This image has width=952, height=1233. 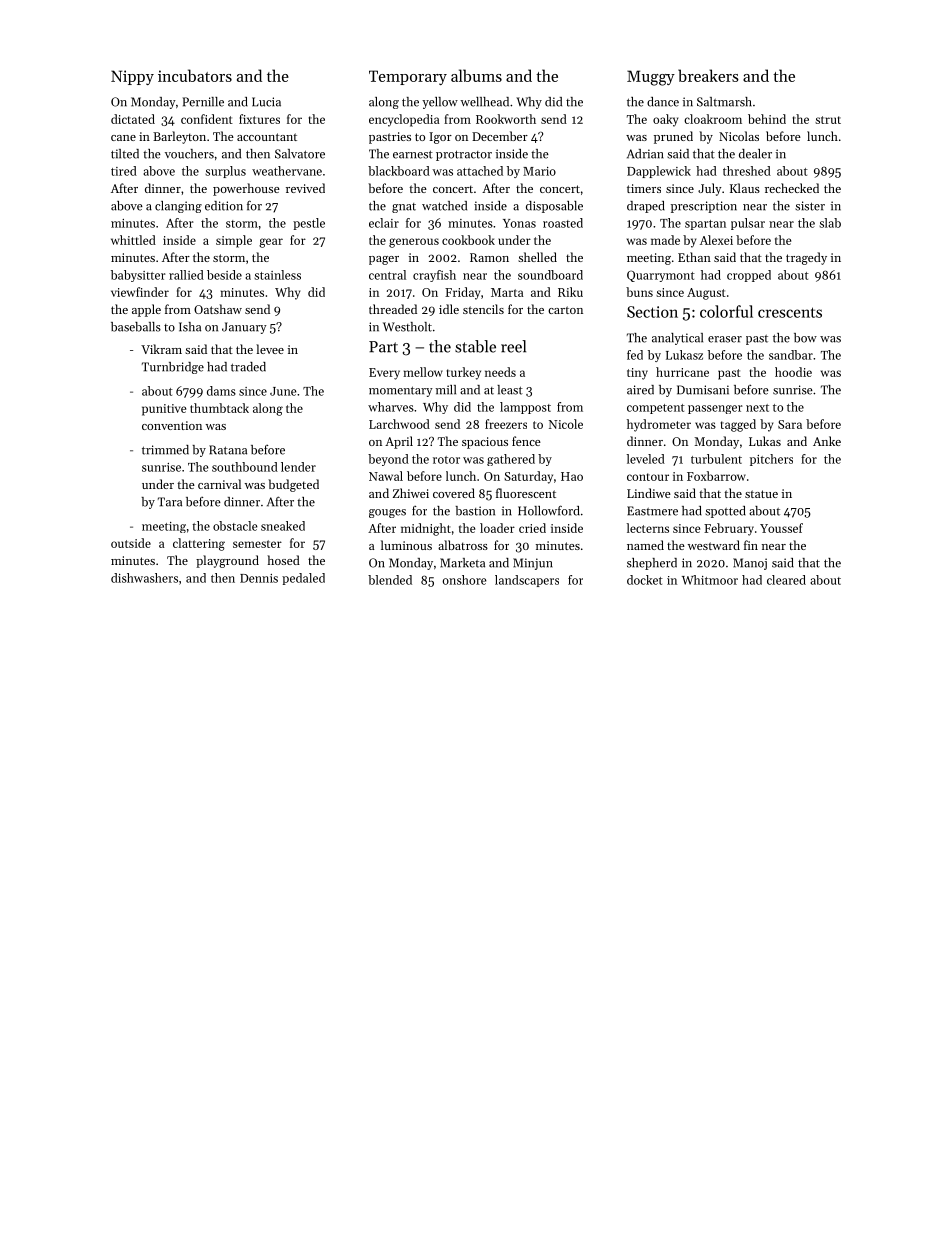 What do you see at coordinates (710, 580) in the image?
I see `Whitmoor` at bounding box center [710, 580].
